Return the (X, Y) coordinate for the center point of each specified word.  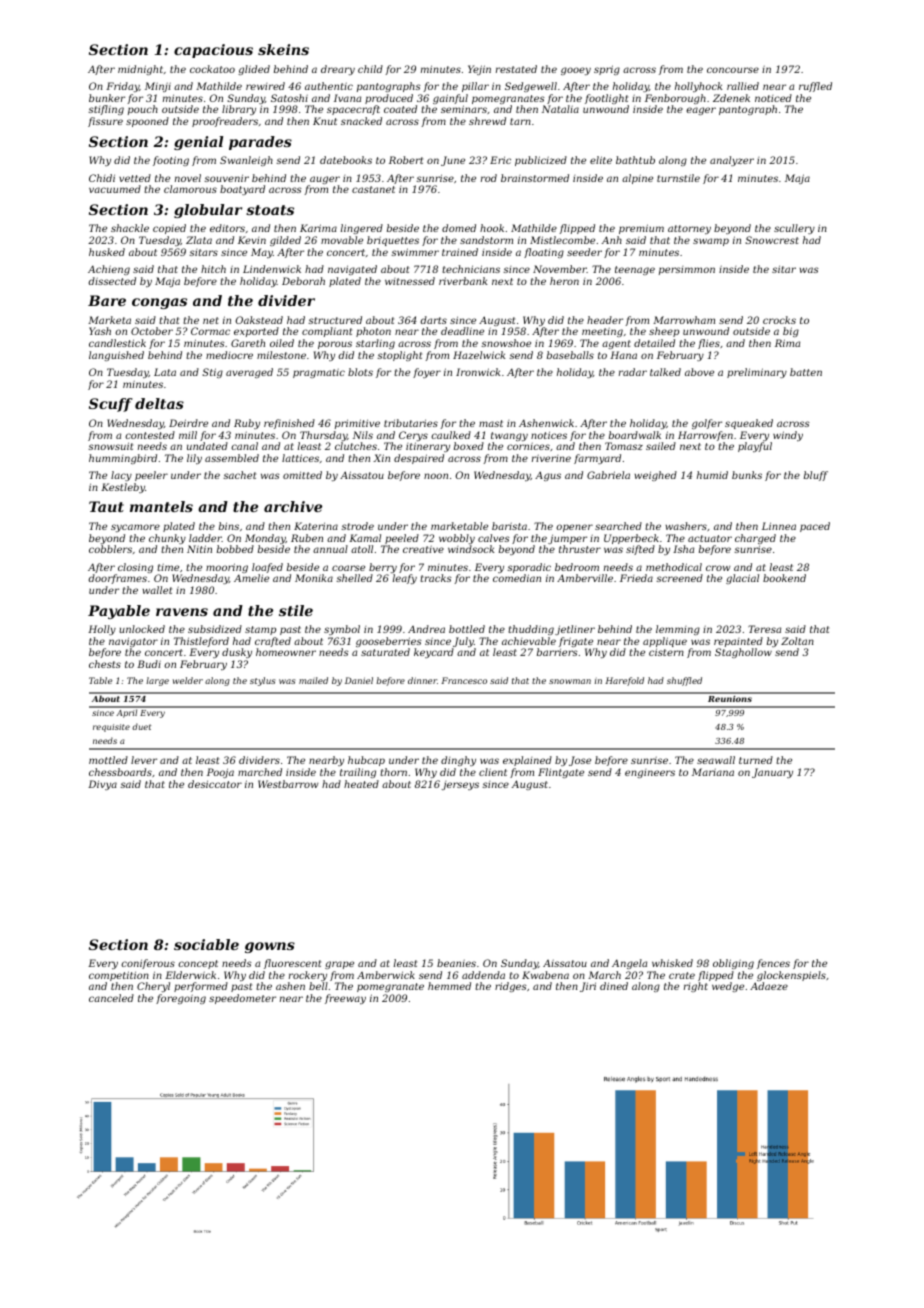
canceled (111, 998)
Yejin (479, 70)
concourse (733, 70)
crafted (273, 642)
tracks (436, 578)
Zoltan (797, 641)
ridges (511, 987)
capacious (213, 51)
